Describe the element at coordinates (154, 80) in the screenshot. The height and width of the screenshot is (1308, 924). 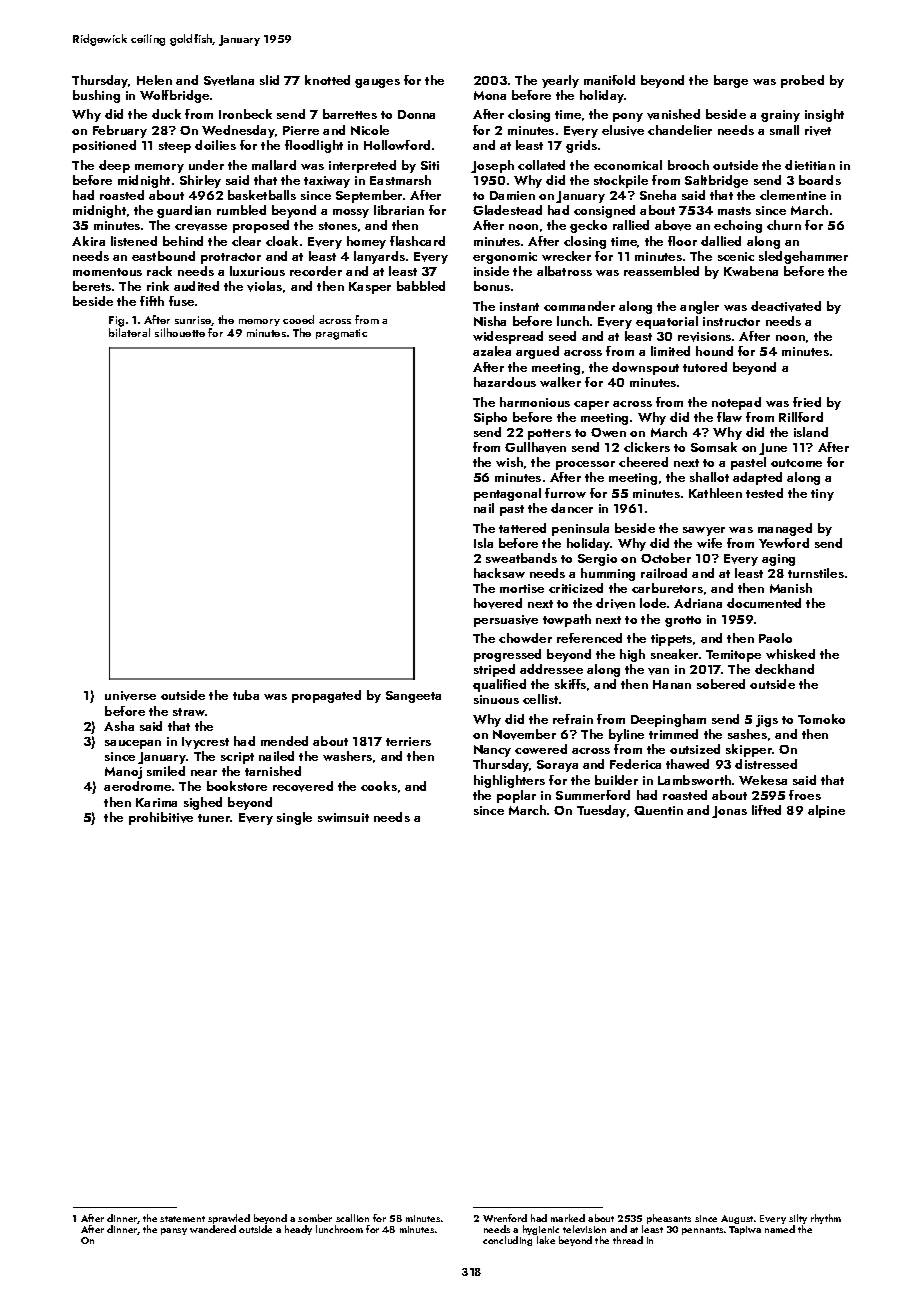
I see `Helen` at that location.
